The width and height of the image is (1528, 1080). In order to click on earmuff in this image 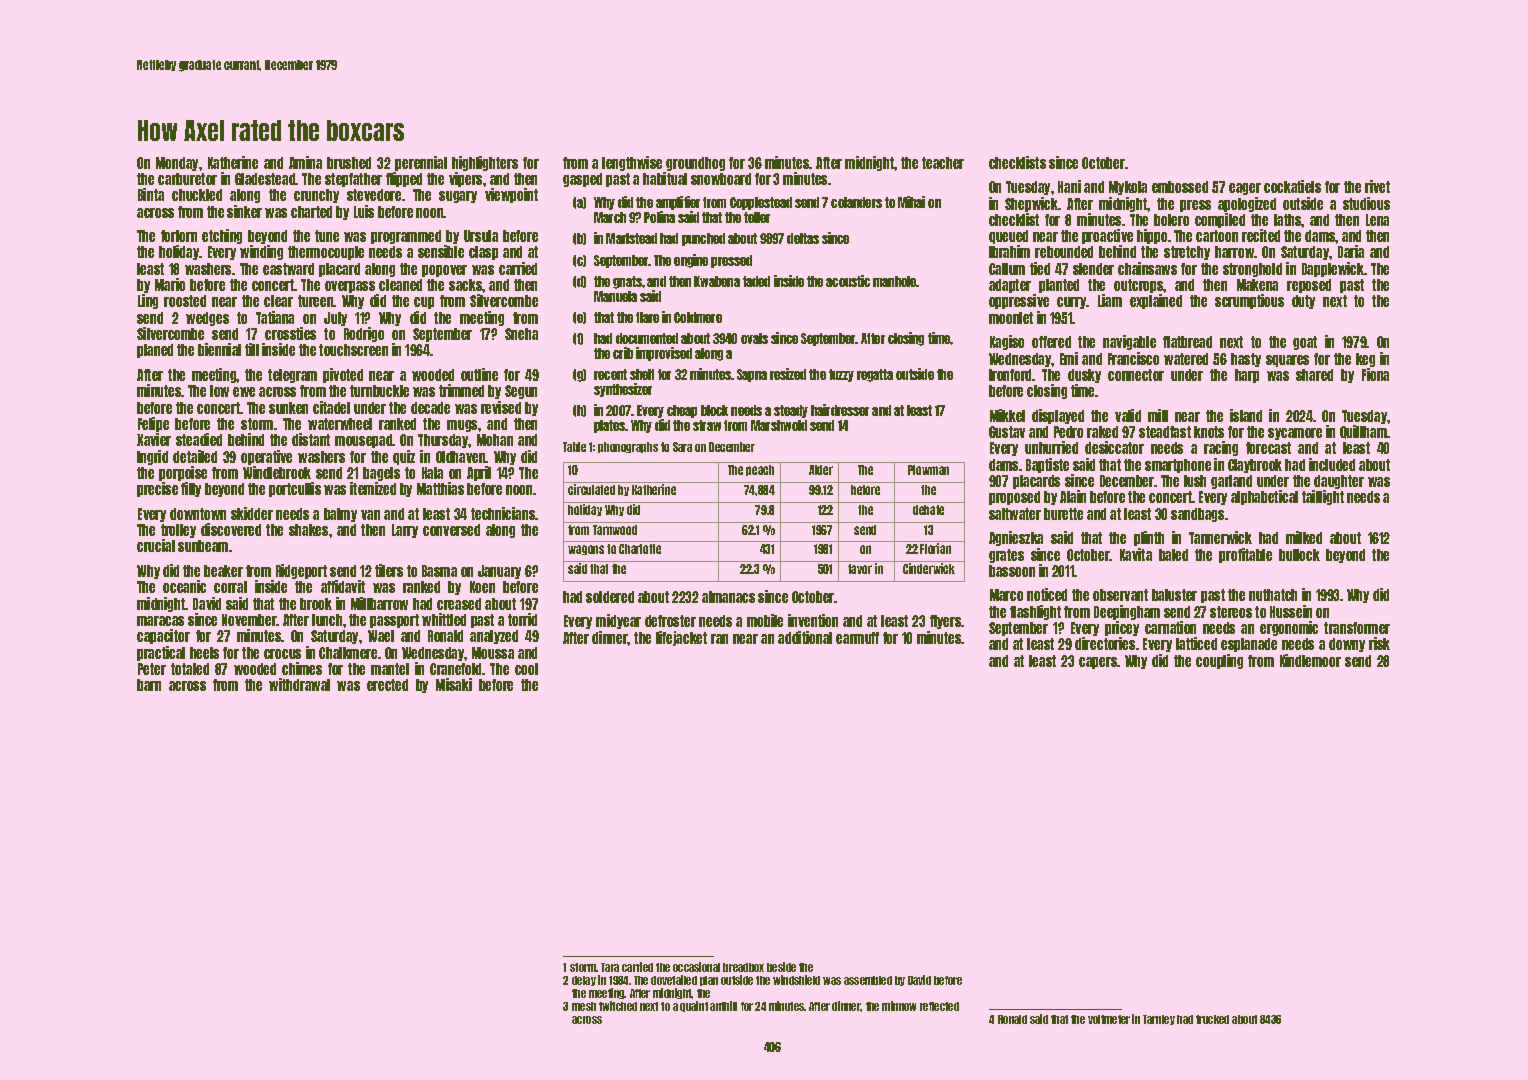, I will do `click(857, 638)`.
